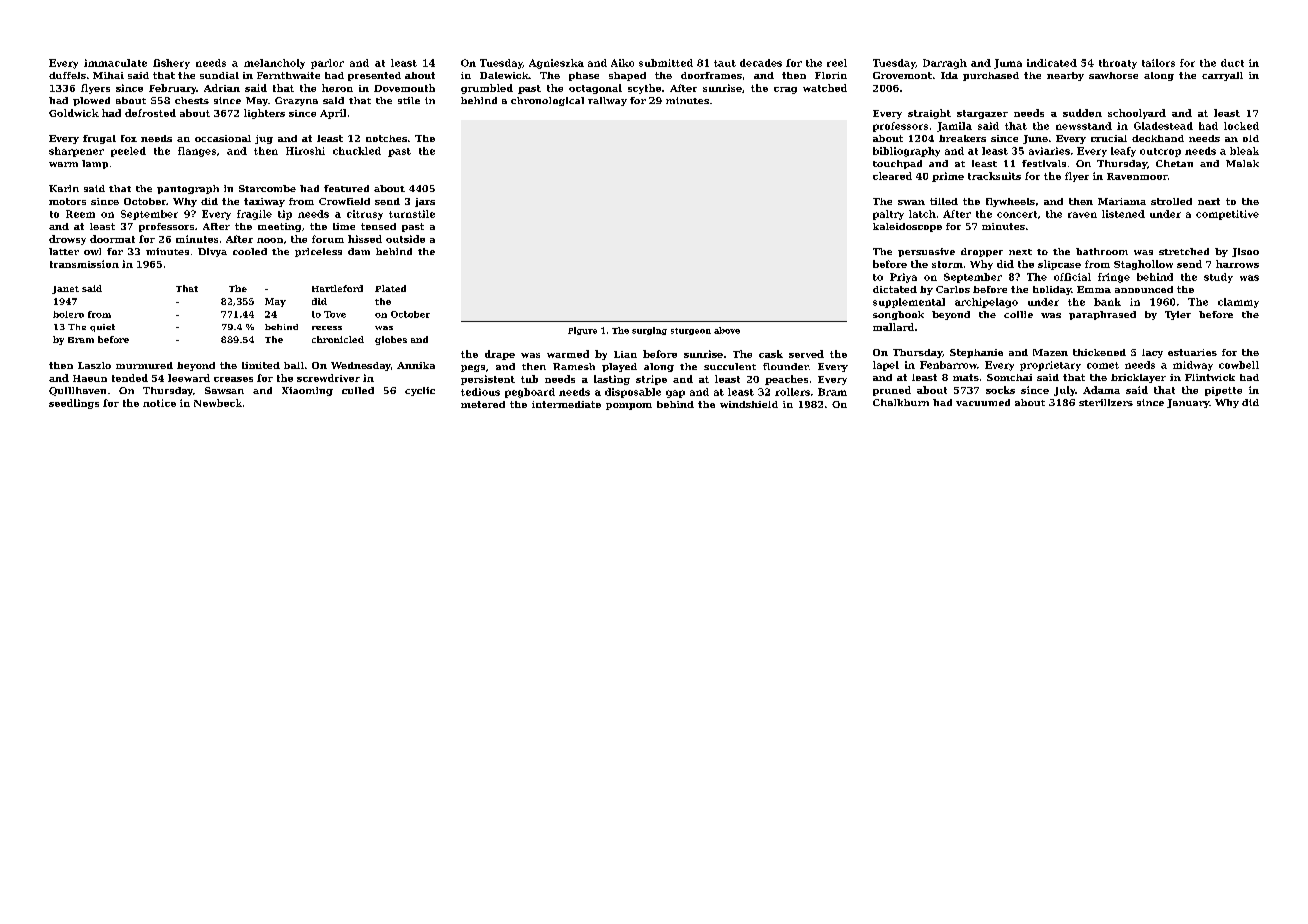 This screenshot has height=924, width=1308. Describe the element at coordinates (425, 202) in the screenshot. I see `jars` at that location.
